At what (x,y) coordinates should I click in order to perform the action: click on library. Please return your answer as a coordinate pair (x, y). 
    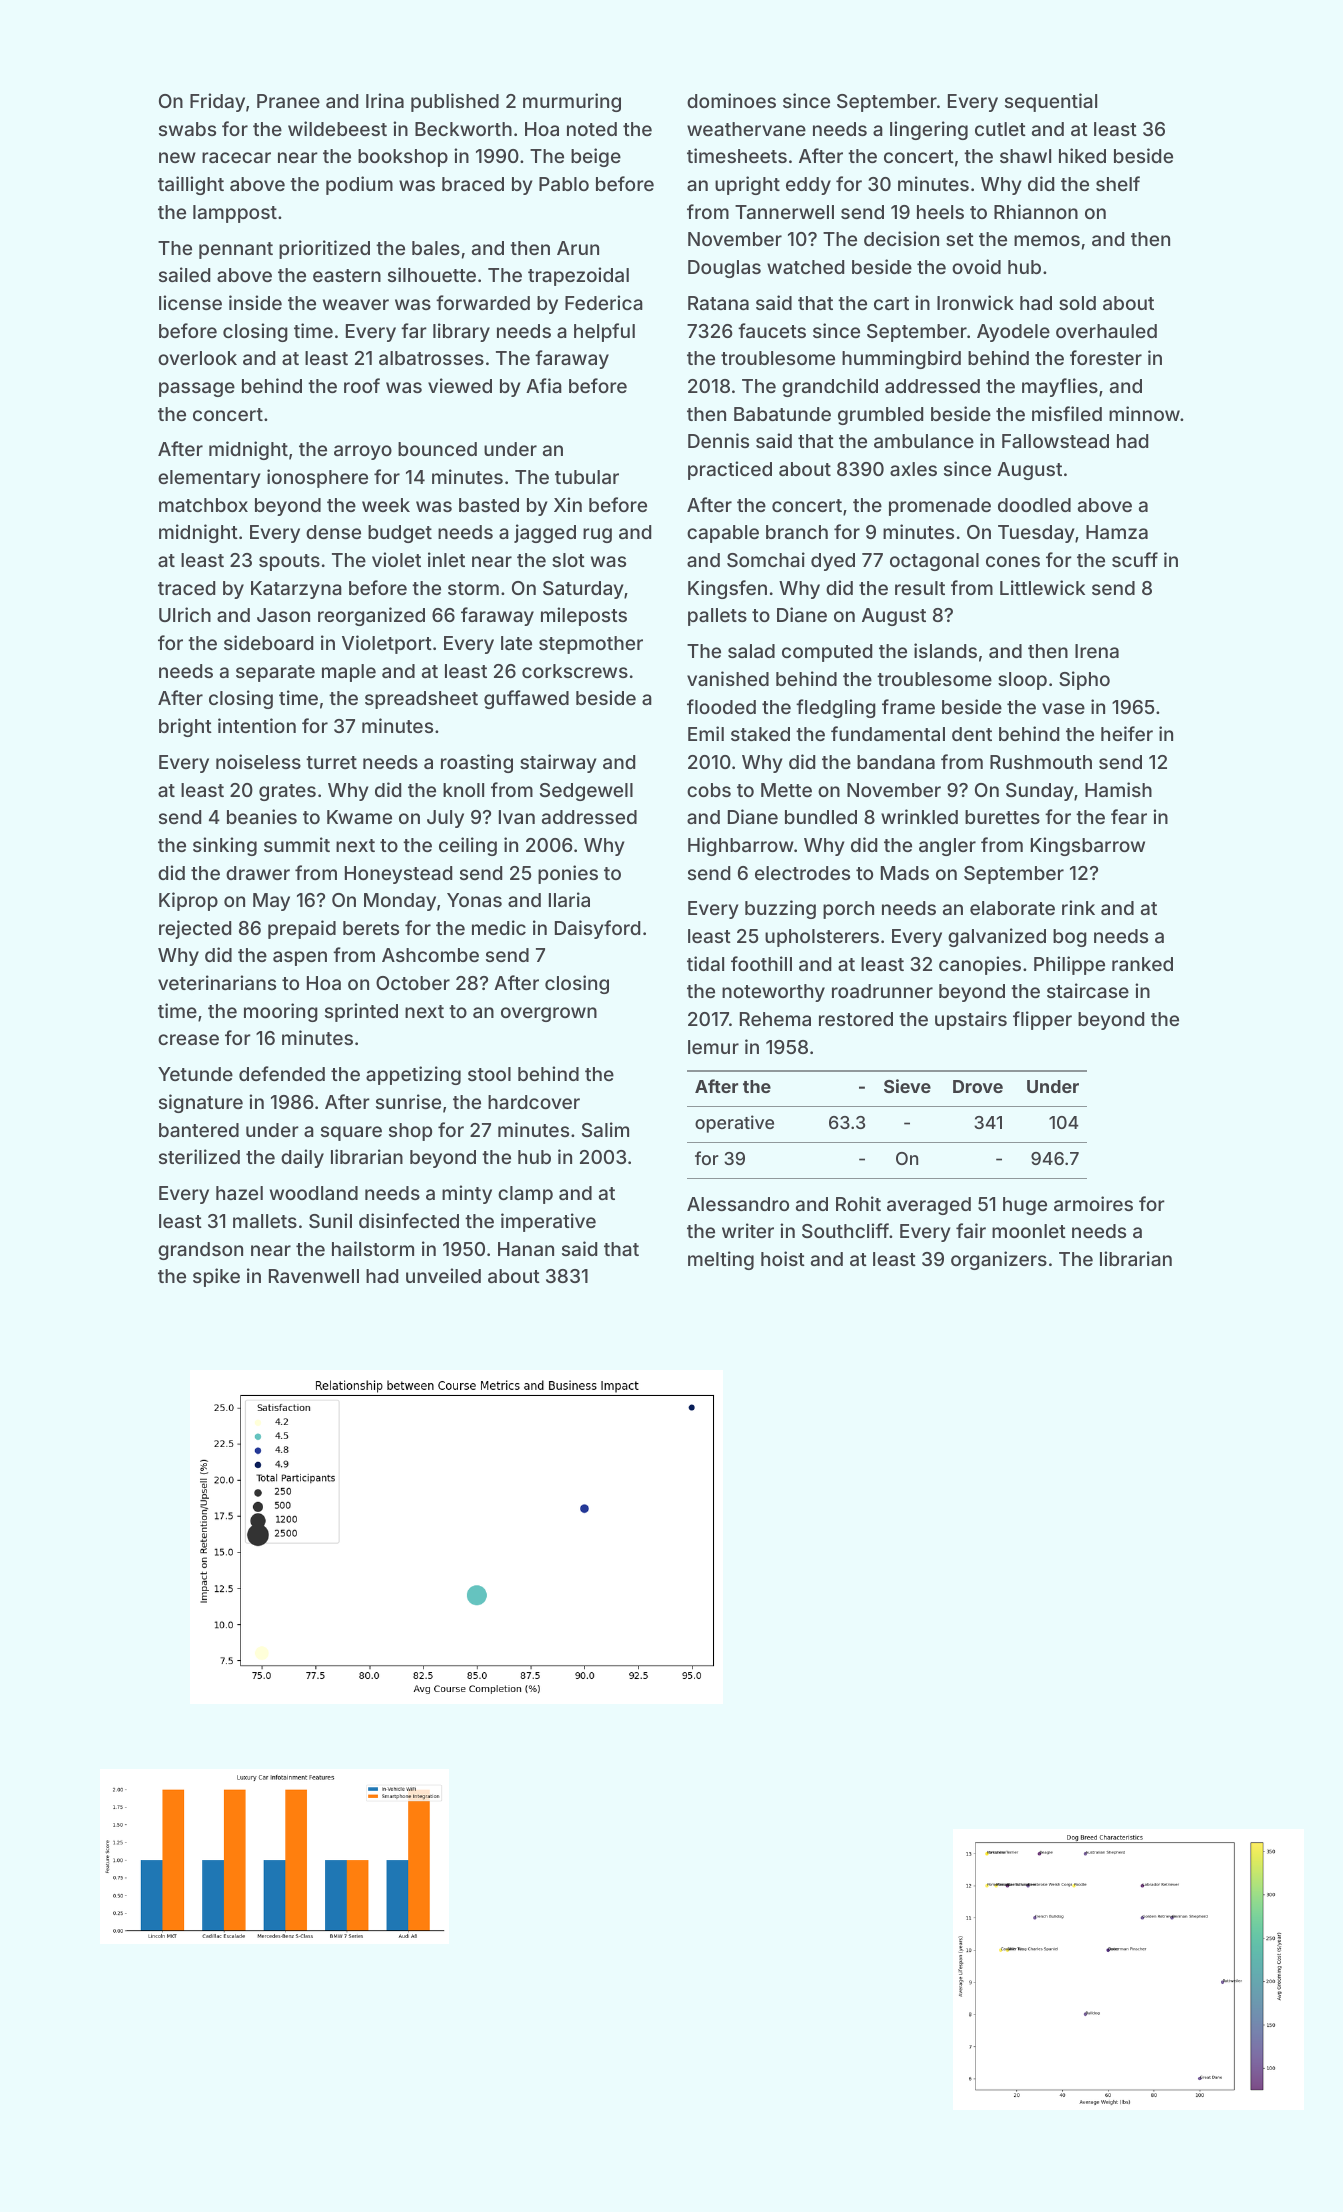
    Looking at the image, I should click on (461, 332).
